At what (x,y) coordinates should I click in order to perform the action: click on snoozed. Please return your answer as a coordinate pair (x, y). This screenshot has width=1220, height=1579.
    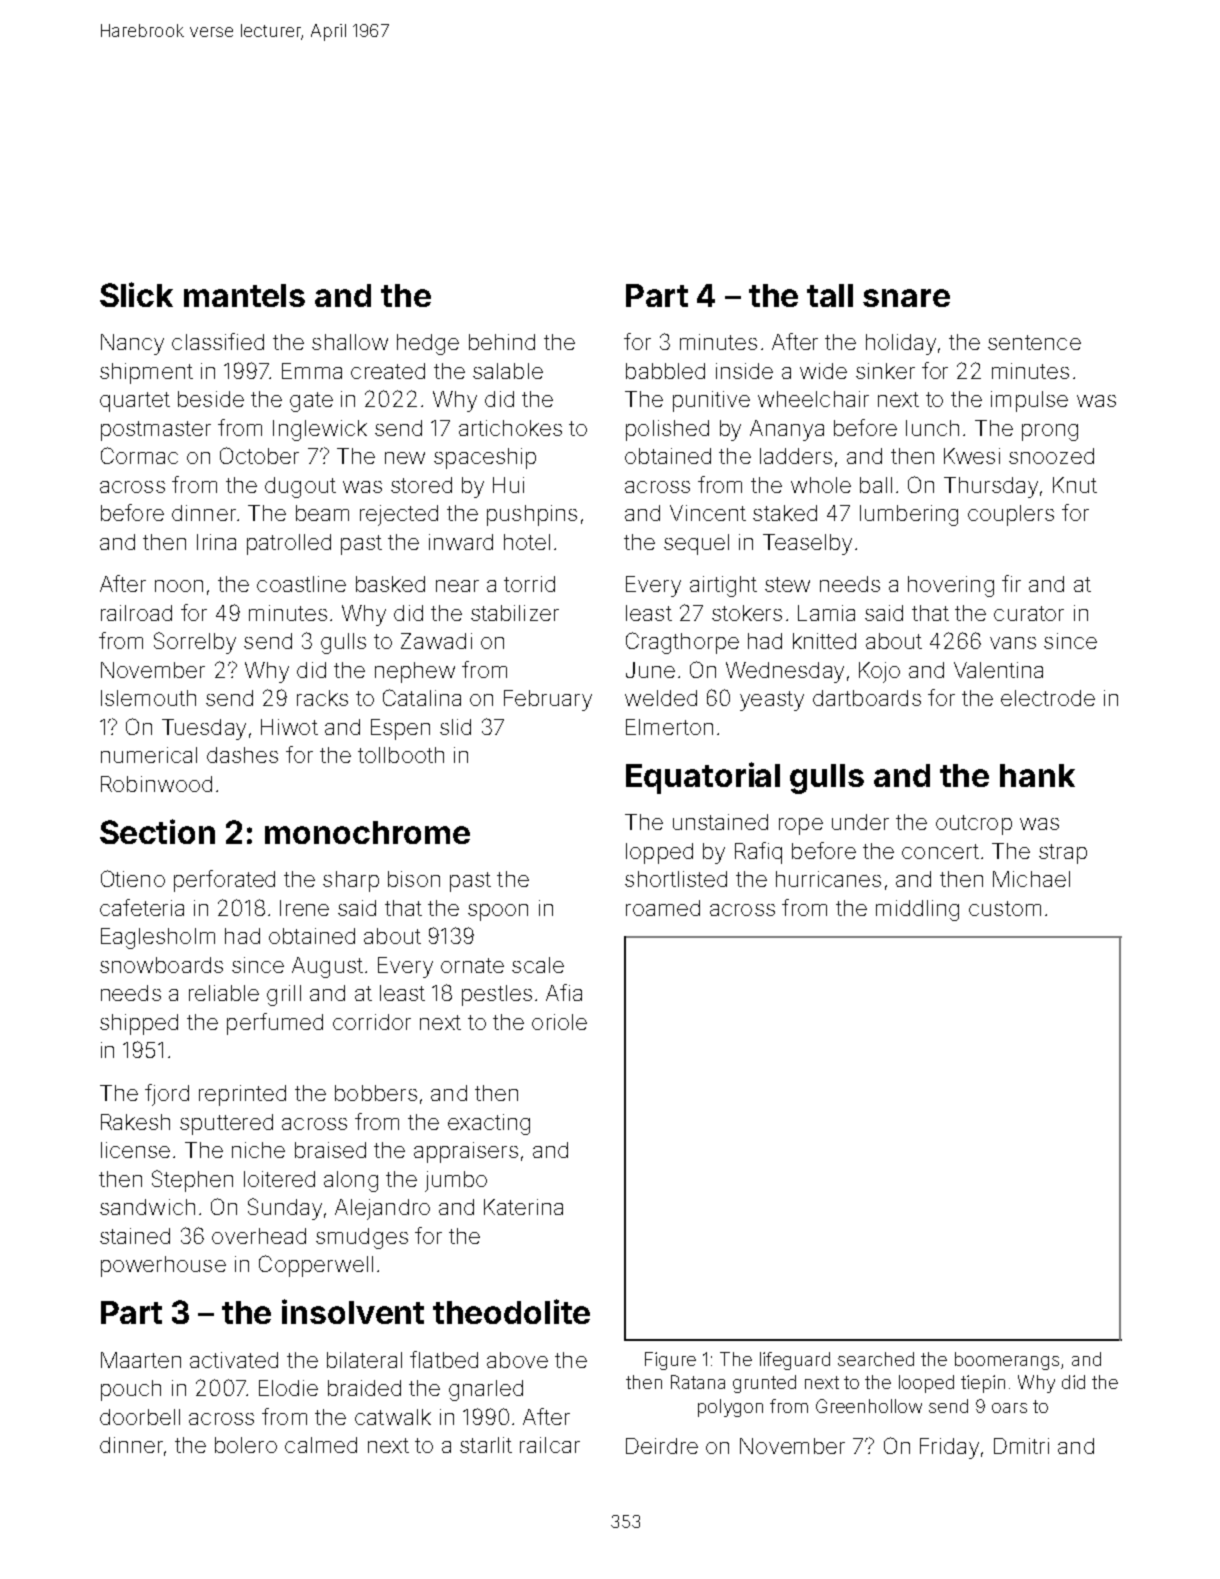
    Looking at the image, I should click on (1051, 456).
